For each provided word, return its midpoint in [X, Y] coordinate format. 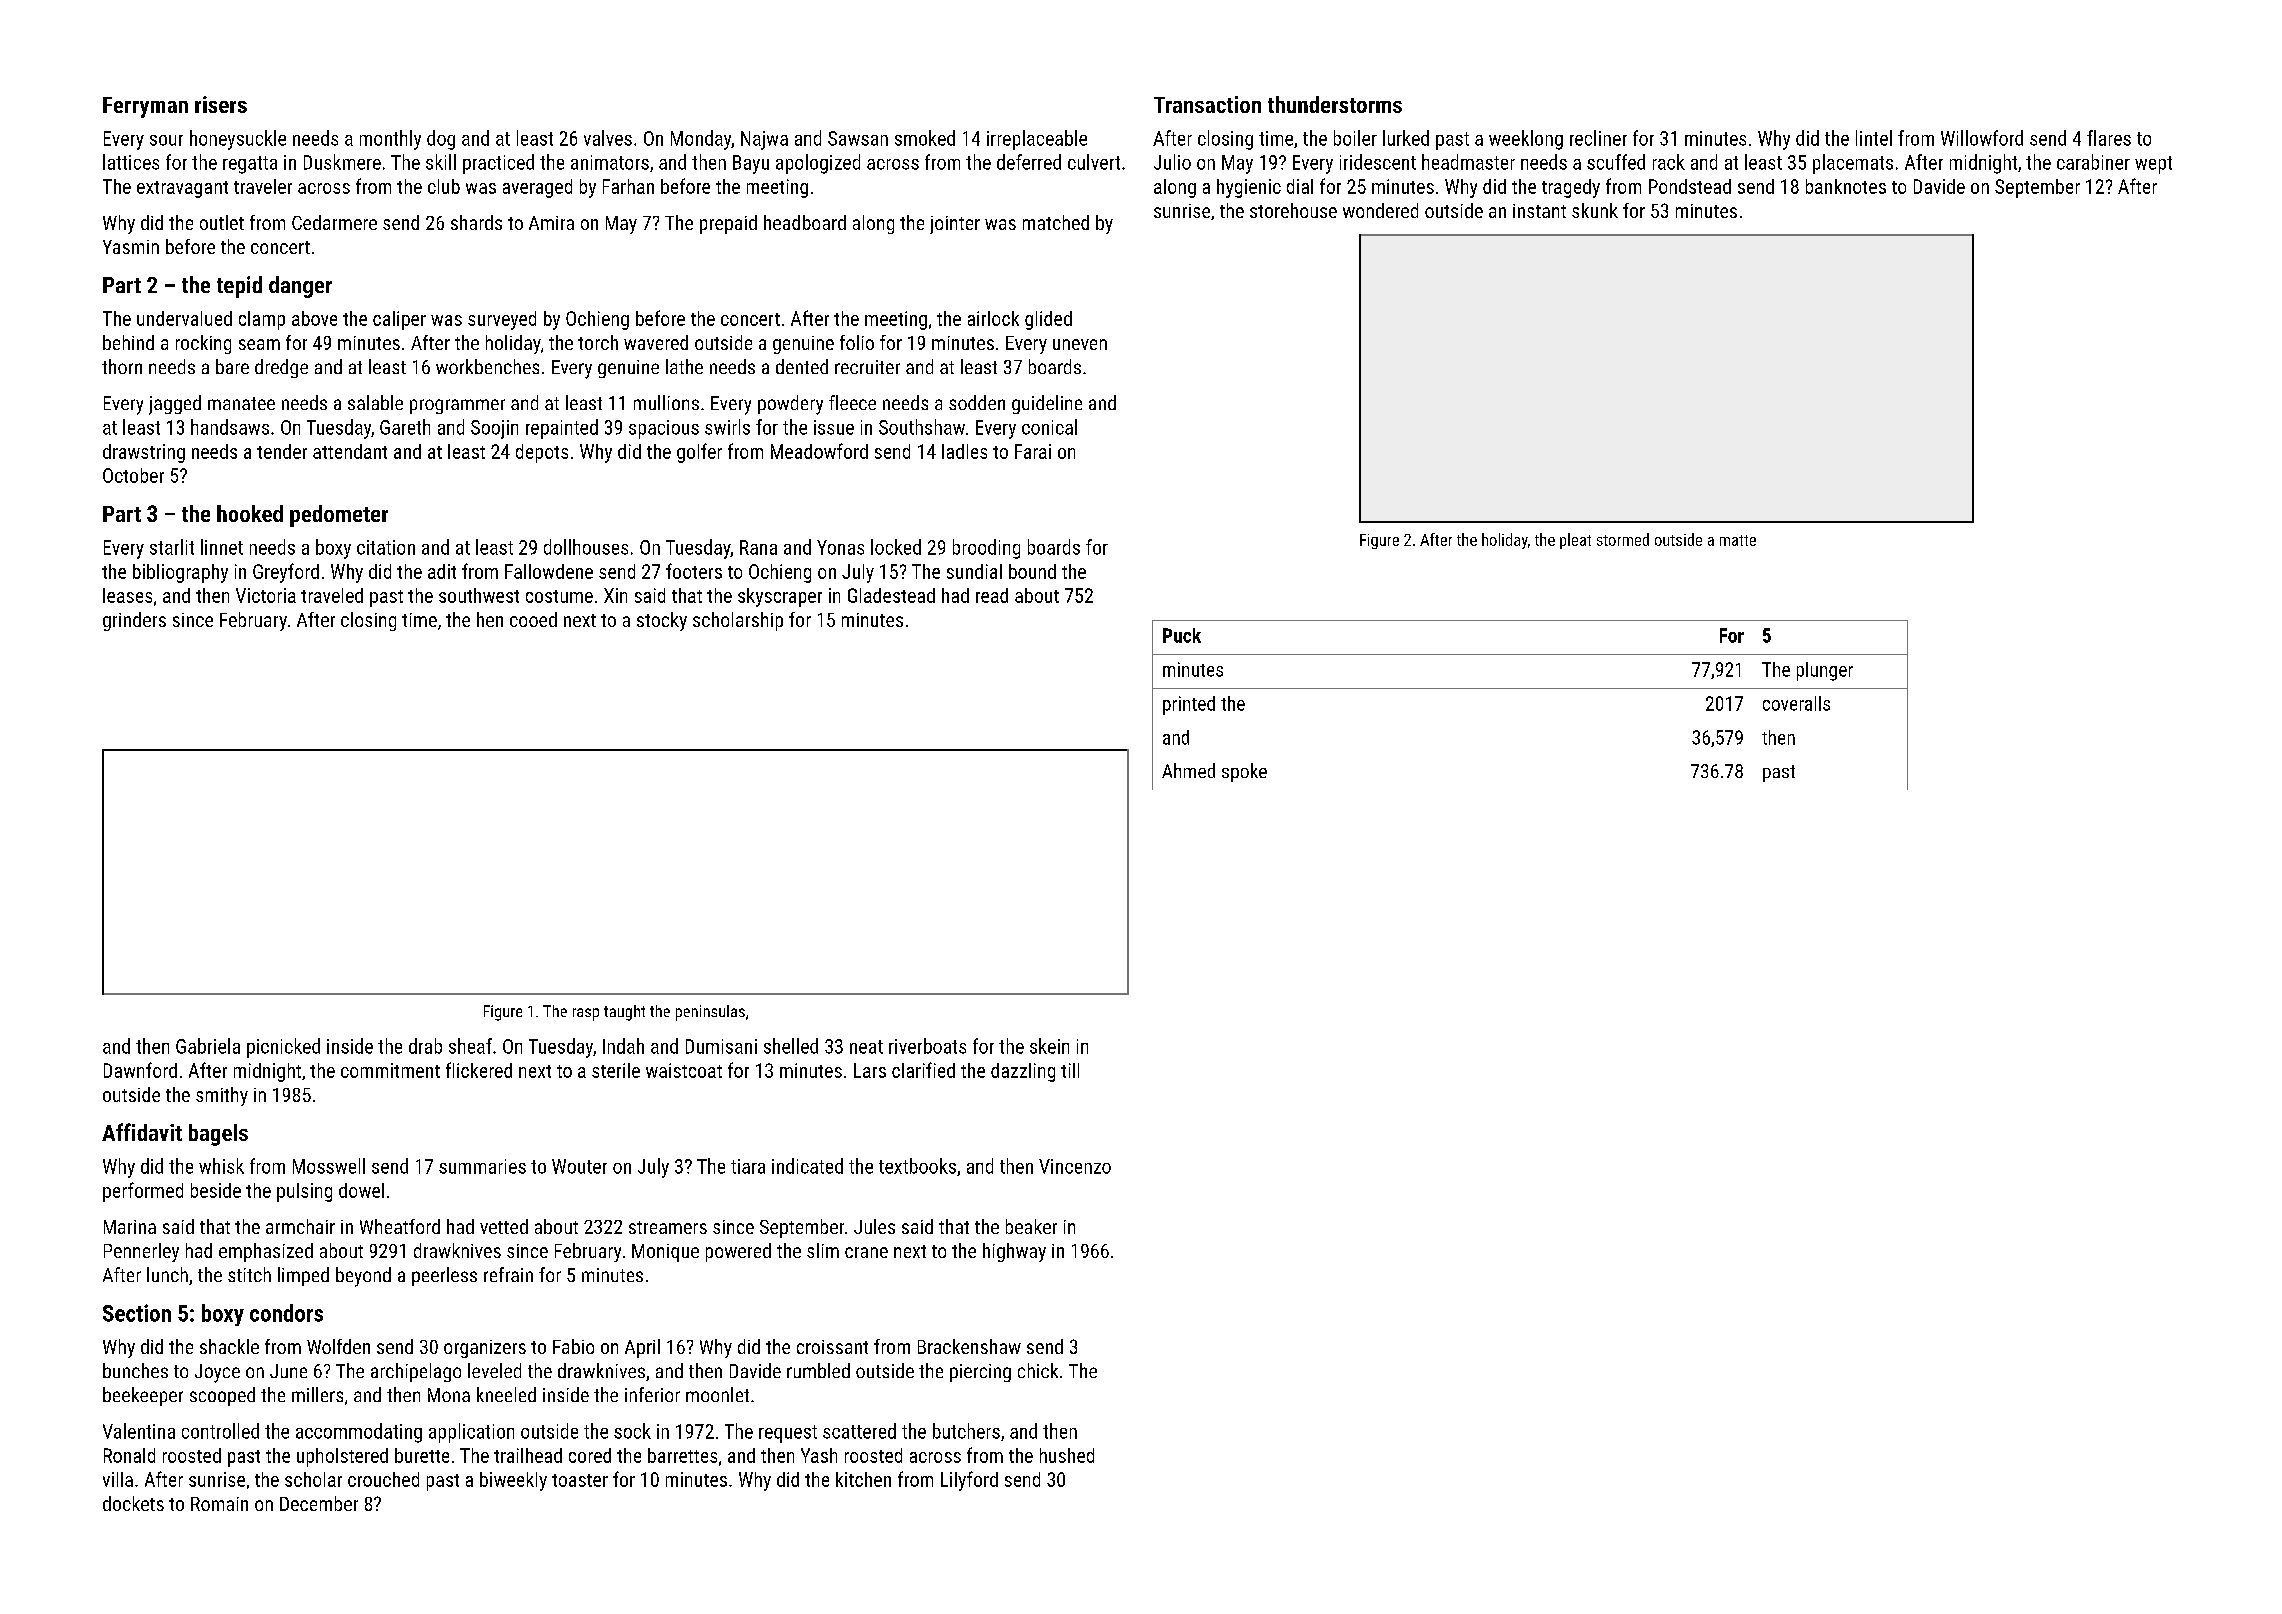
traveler [263, 186]
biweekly [513, 1481]
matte [1738, 540]
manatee [241, 403]
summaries [482, 1166]
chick [1038, 1370]
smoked [925, 138]
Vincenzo [1075, 1166]
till [1070, 1070]
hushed [1067, 1455]
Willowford [1982, 138]
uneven [1080, 344]
